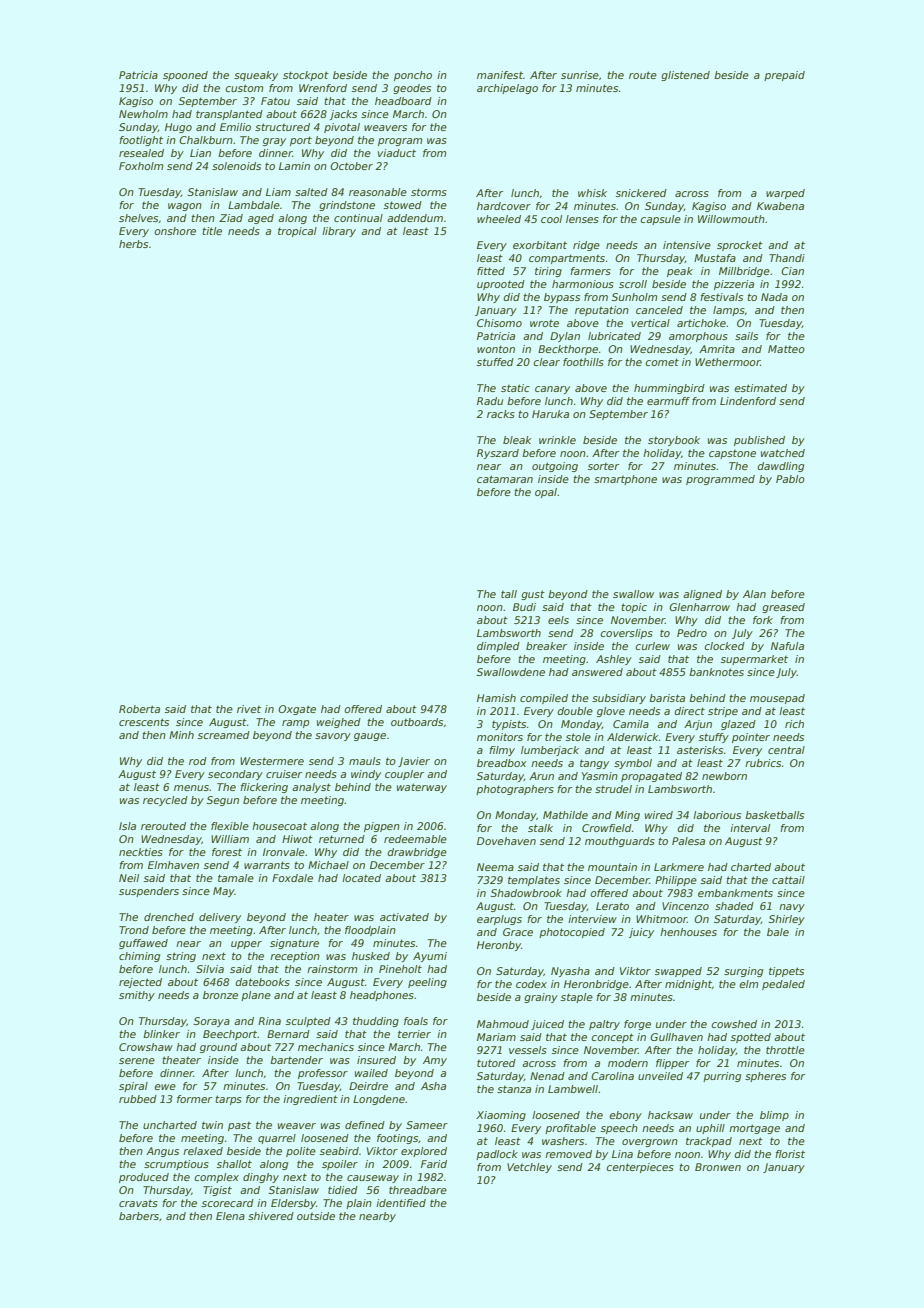 The image size is (924, 1308). I want to click on outside, so click(316, 1216).
